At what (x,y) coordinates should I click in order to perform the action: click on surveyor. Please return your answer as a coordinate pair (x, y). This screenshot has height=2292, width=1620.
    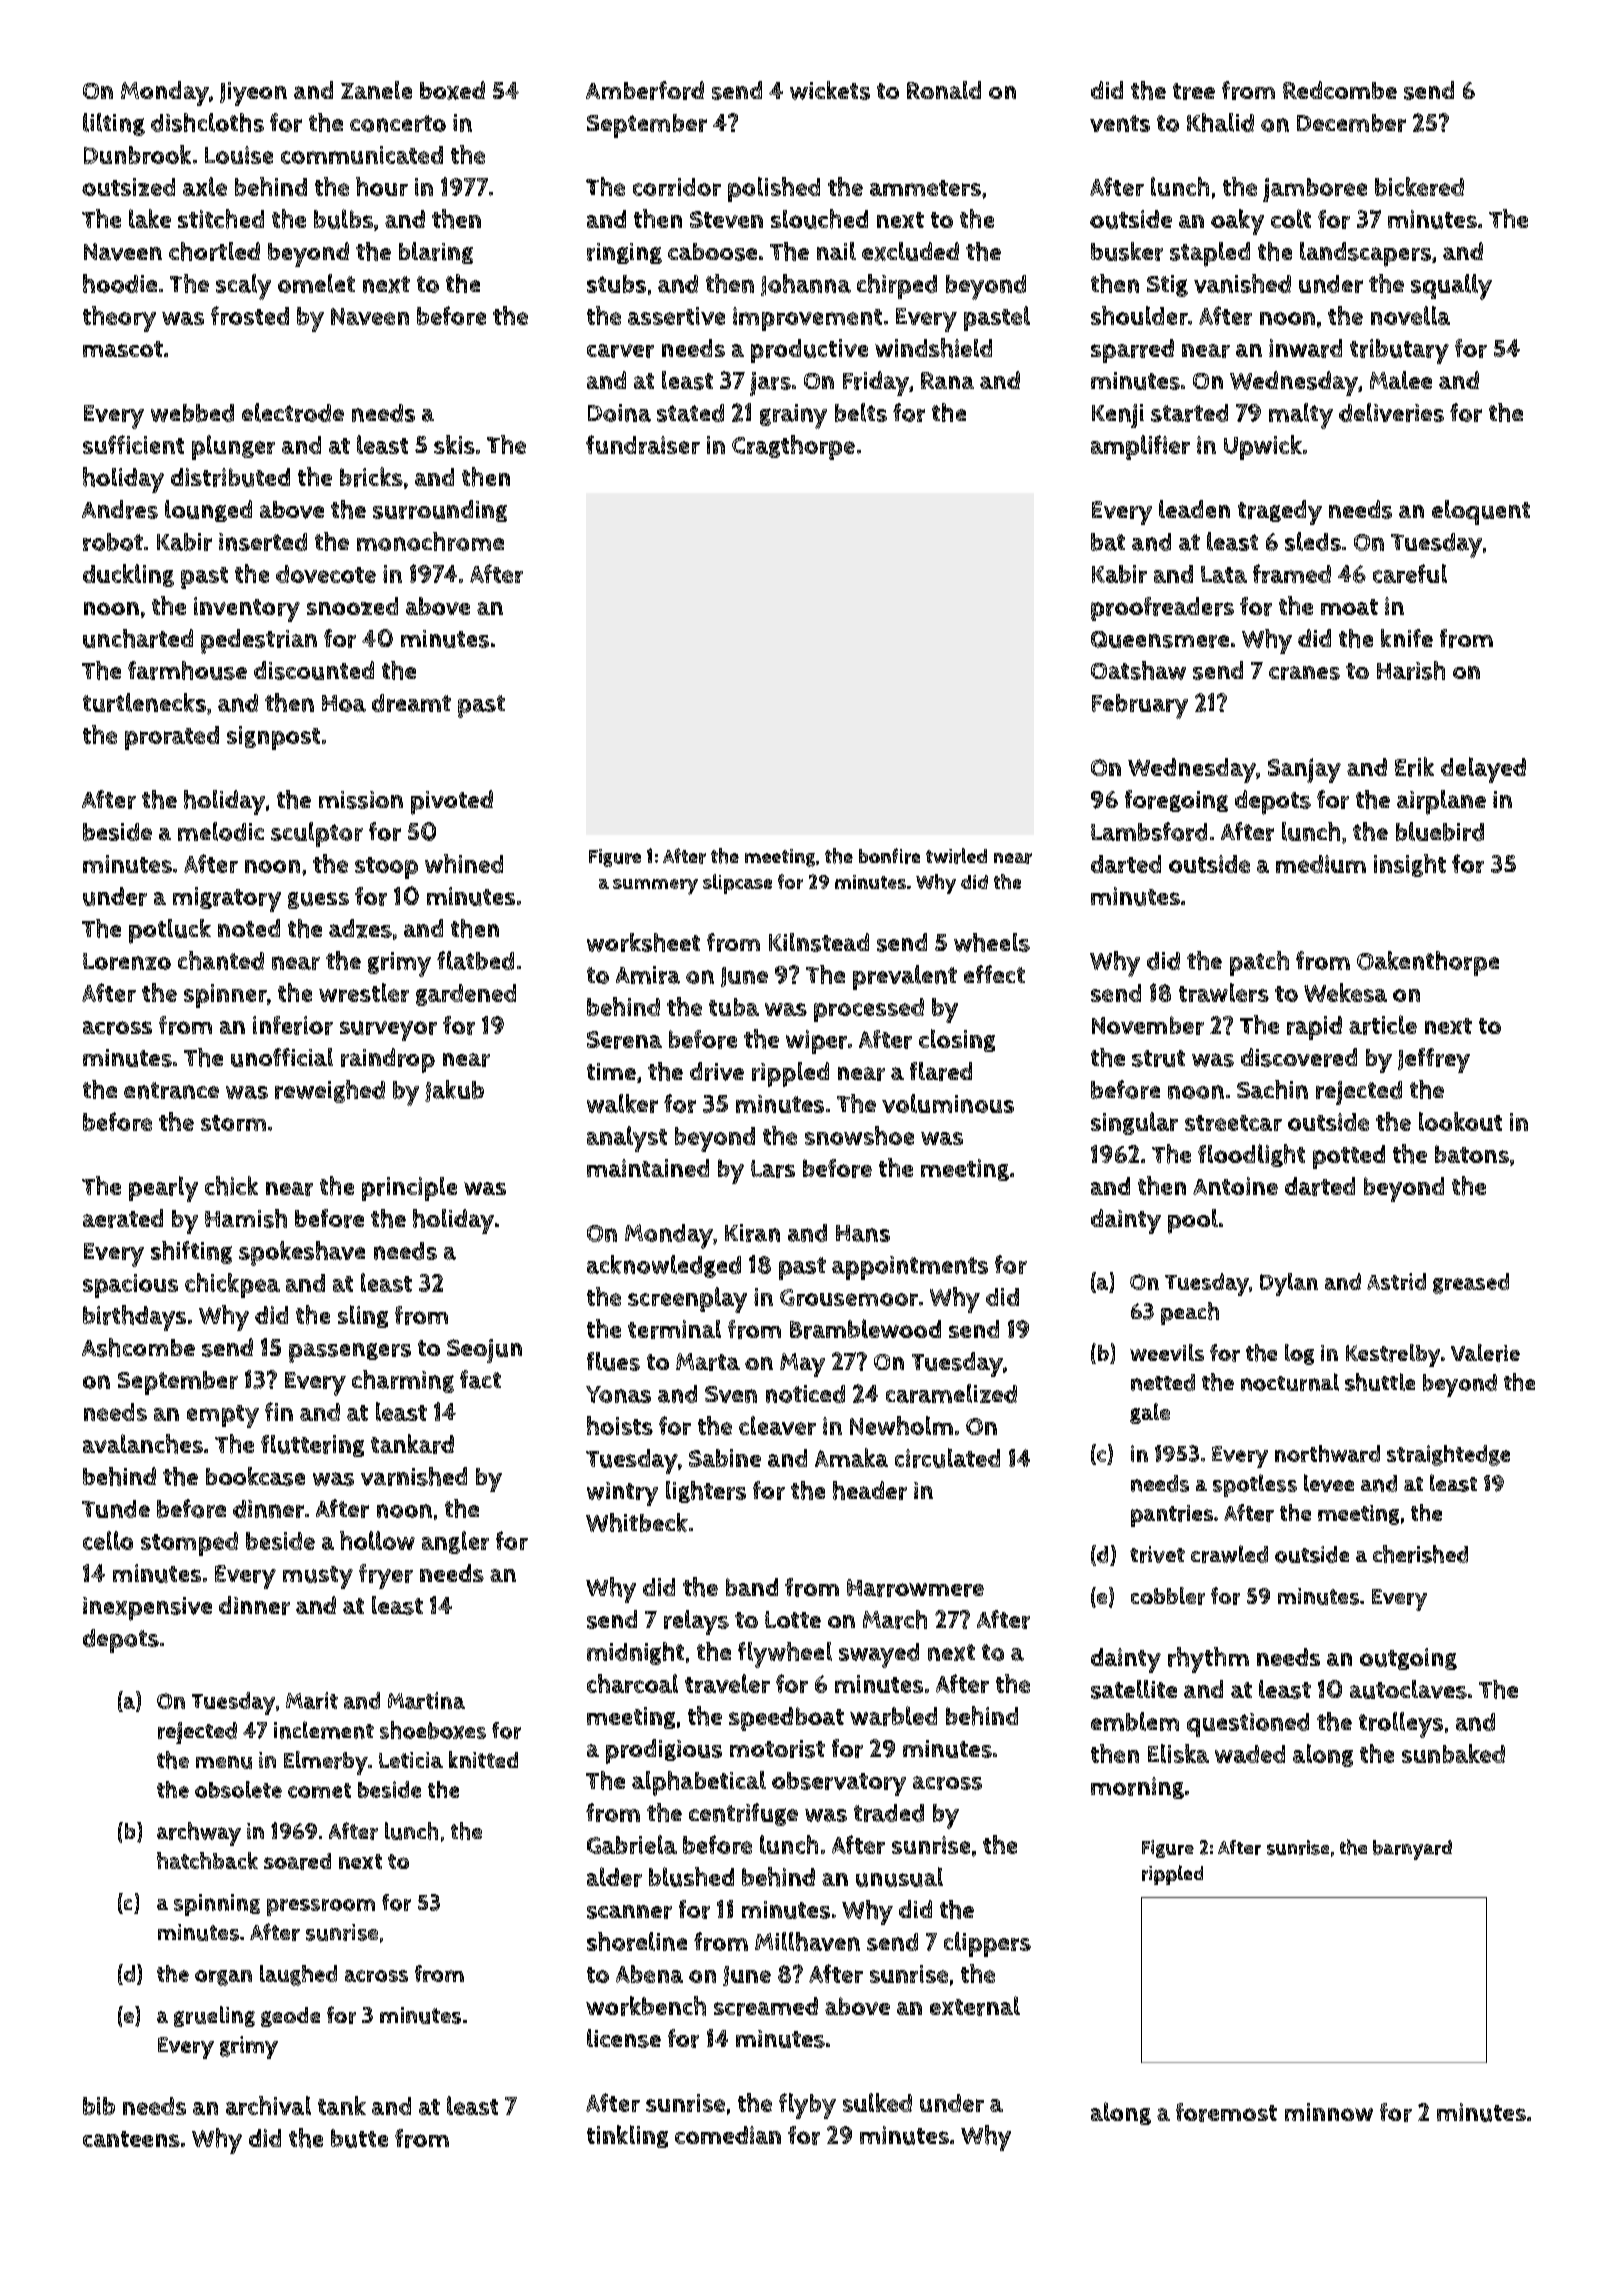
    Looking at the image, I should click on (388, 1031).
